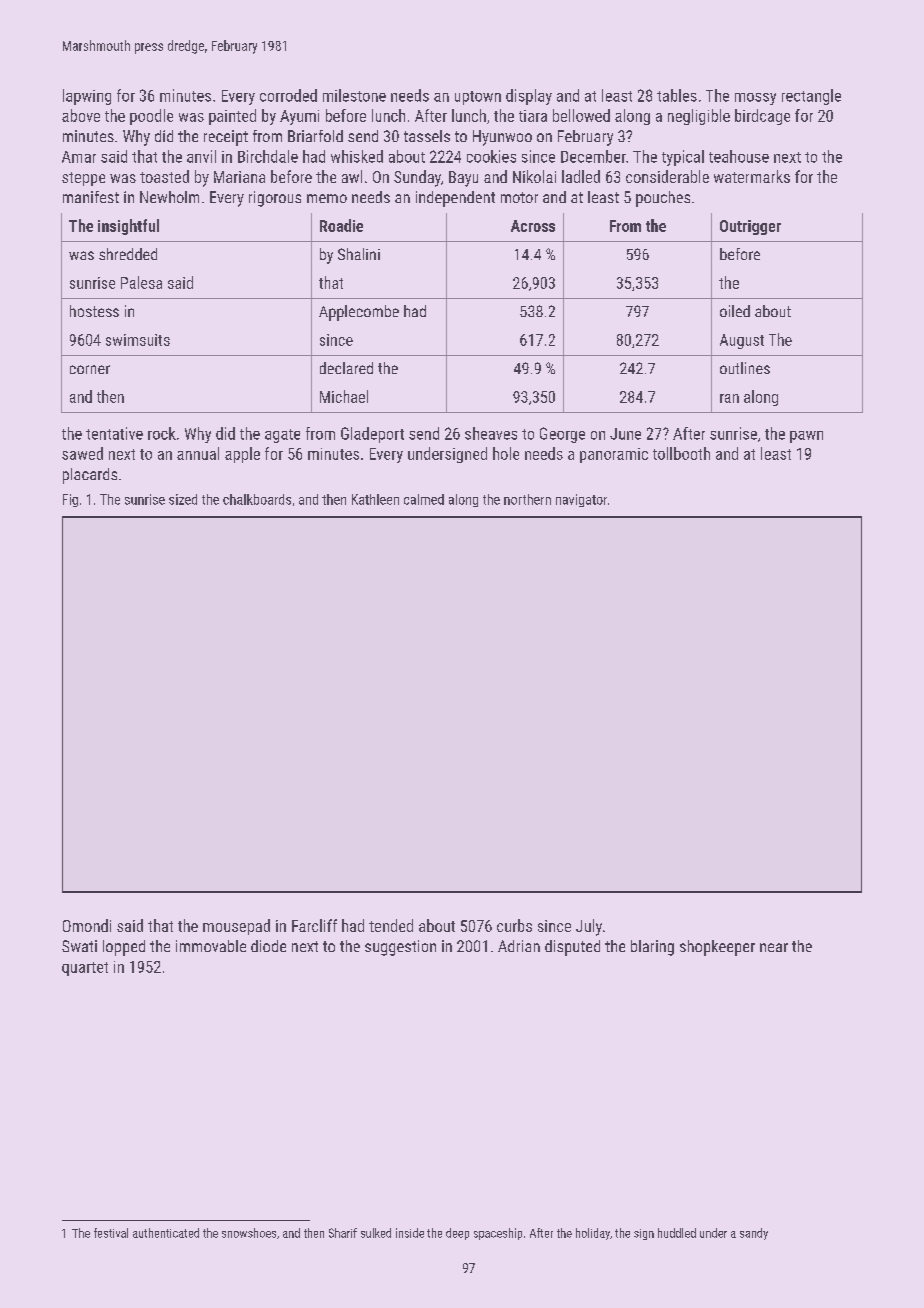 Image resolution: width=924 pixels, height=1308 pixels. I want to click on Outrigger, so click(750, 227).
